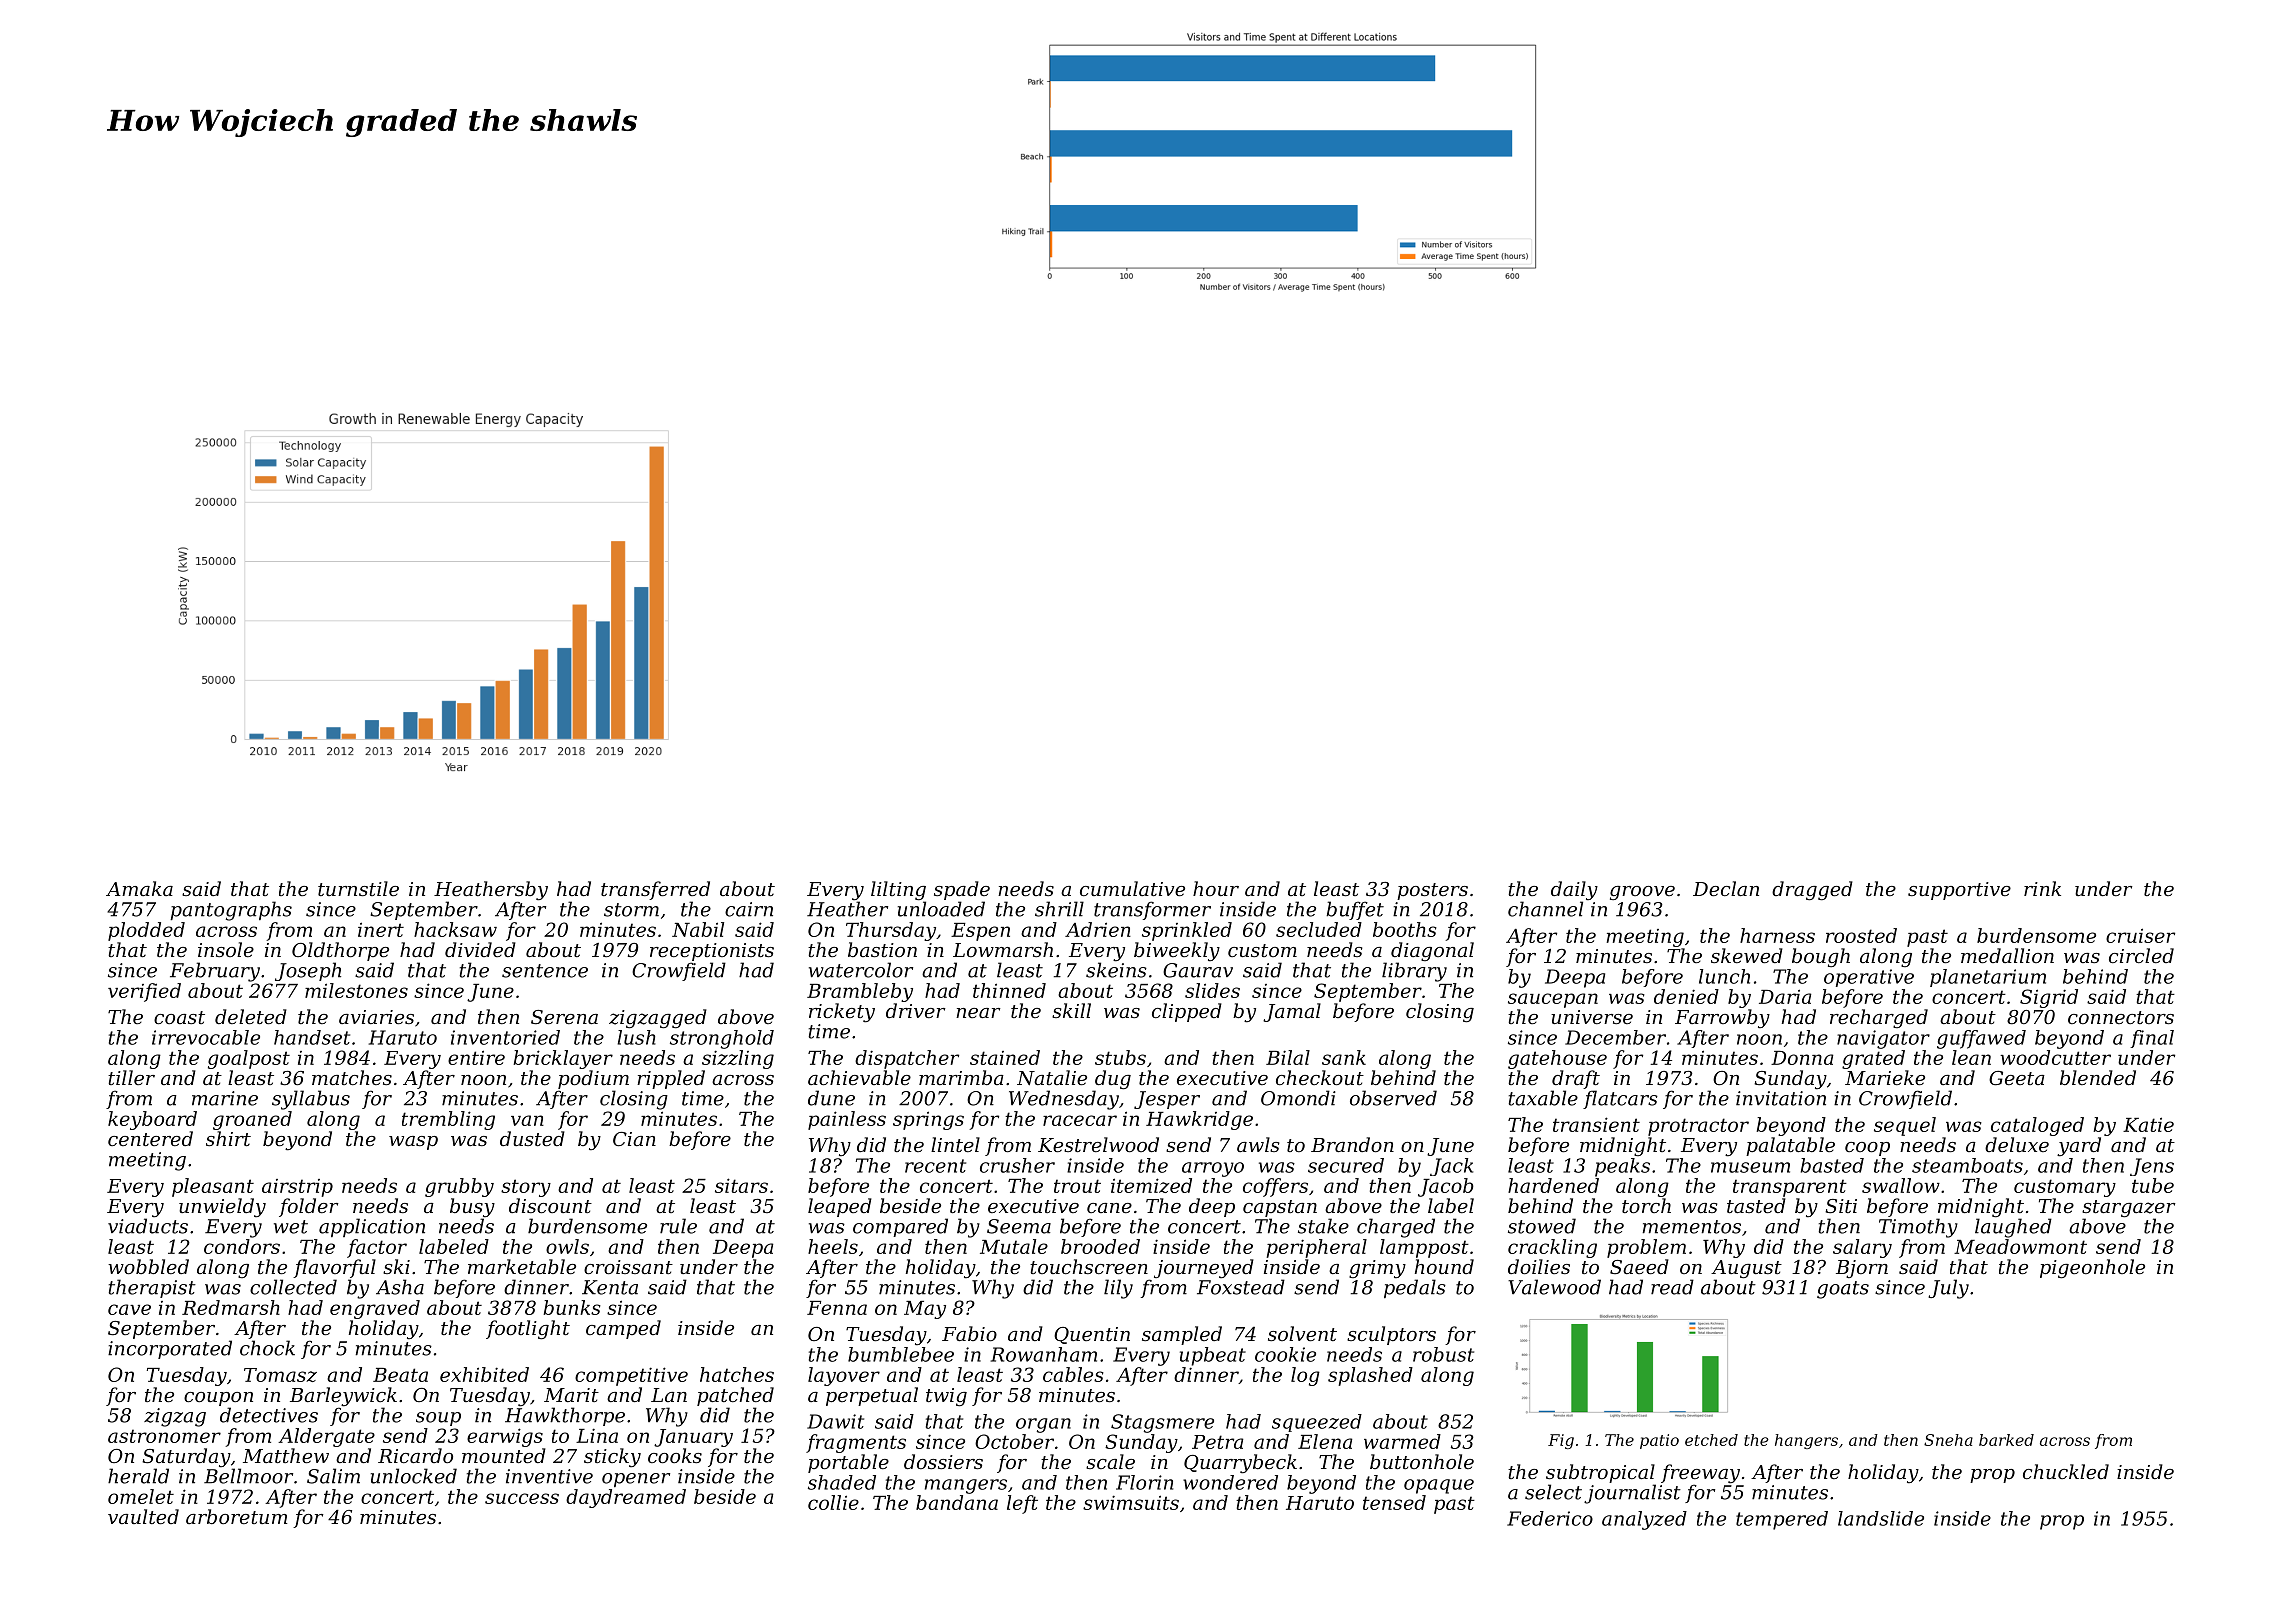  What do you see at coordinates (2098, 1077) in the screenshot?
I see `blended` at bounding box center [2098, 1077].
